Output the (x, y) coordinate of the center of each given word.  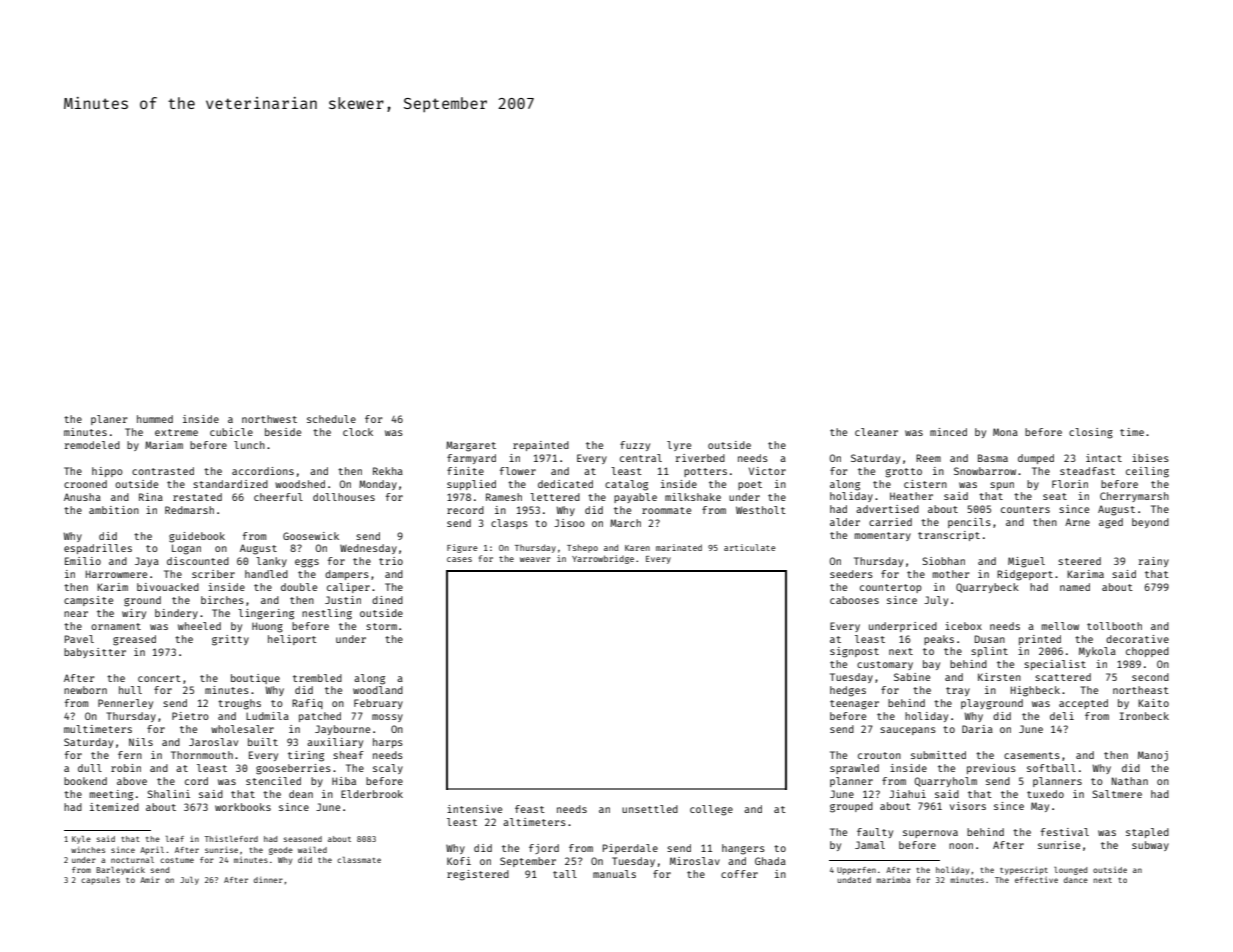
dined (387, 600)
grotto (904, 473)
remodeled (92, 445)
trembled (317, 678)
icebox (963, 626)
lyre (679, 446)
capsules (100, 881)
